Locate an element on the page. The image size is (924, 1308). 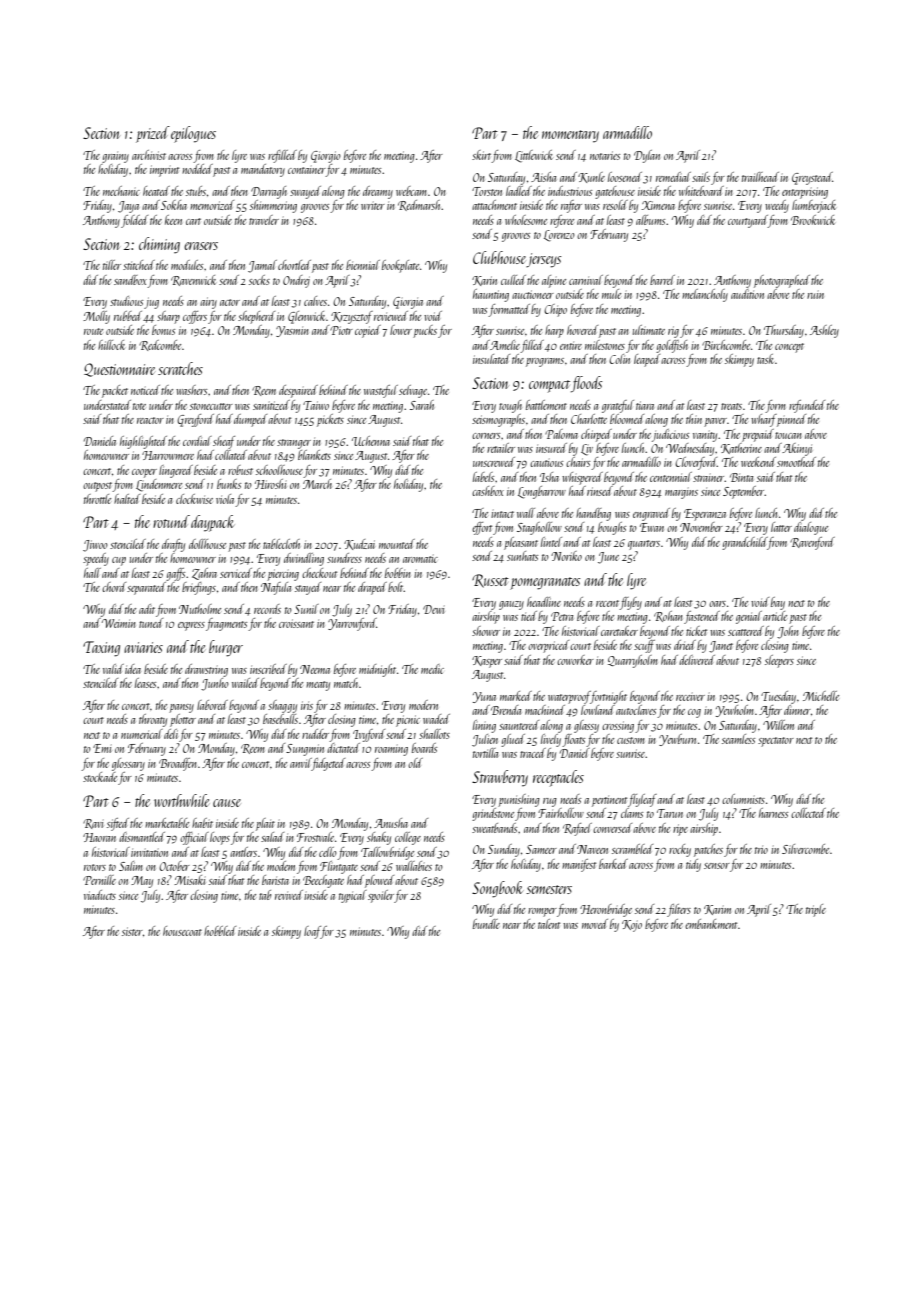
epilogues is located at coordinates (193, 134).
